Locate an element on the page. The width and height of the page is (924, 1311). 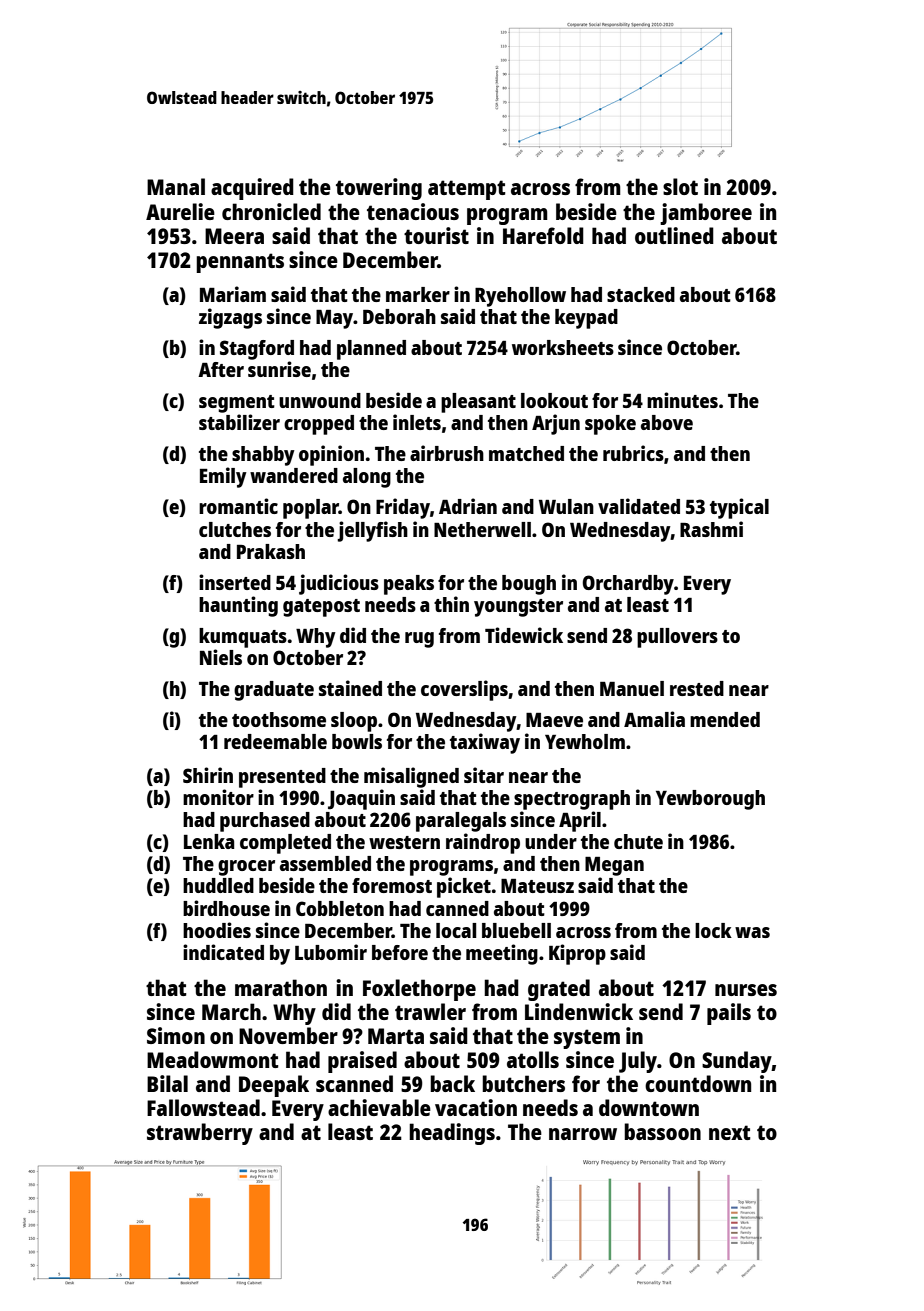
was is located at coordinates (752, 932).
